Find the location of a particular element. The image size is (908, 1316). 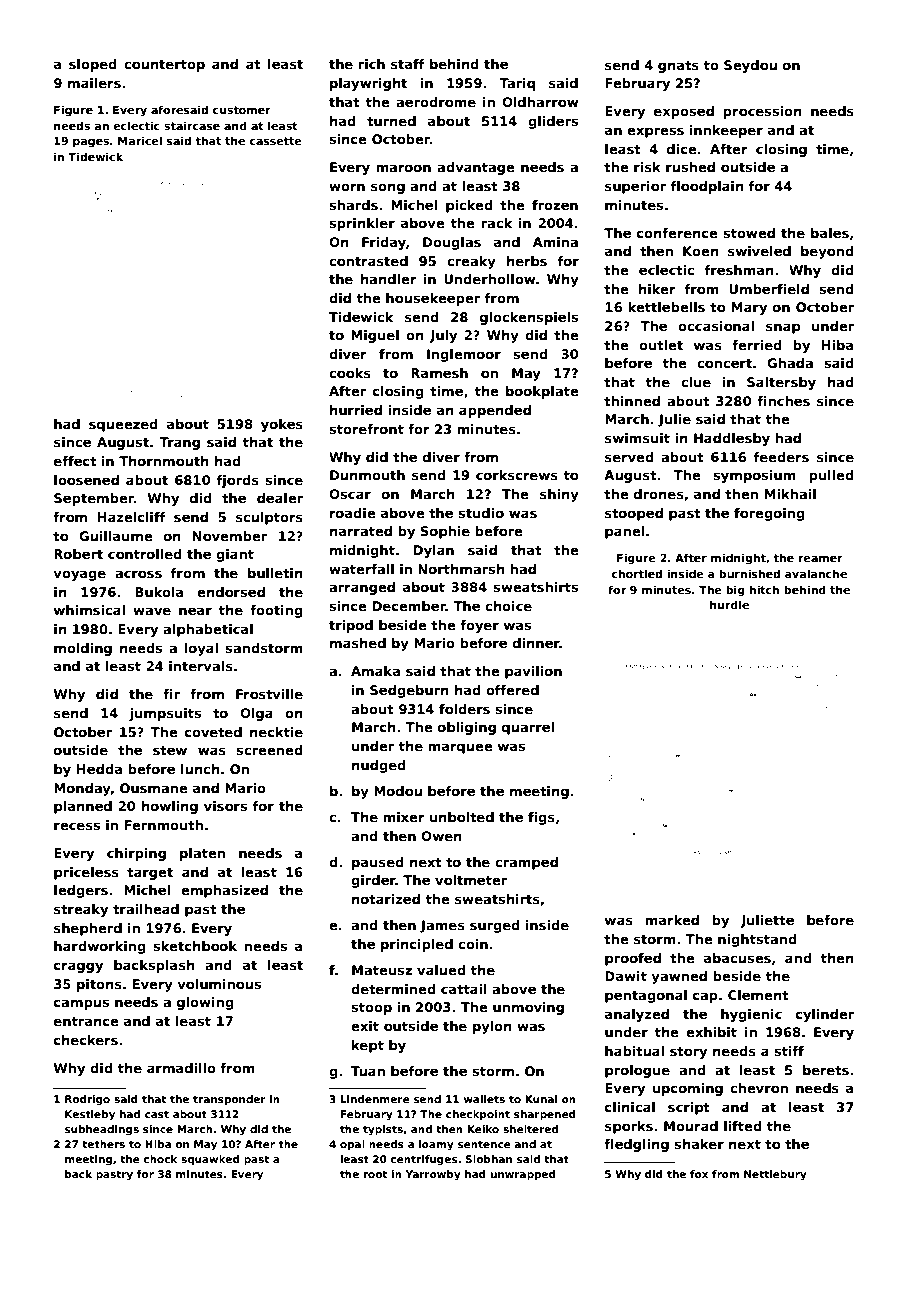

chock is located at coordinates (160, 1159).
